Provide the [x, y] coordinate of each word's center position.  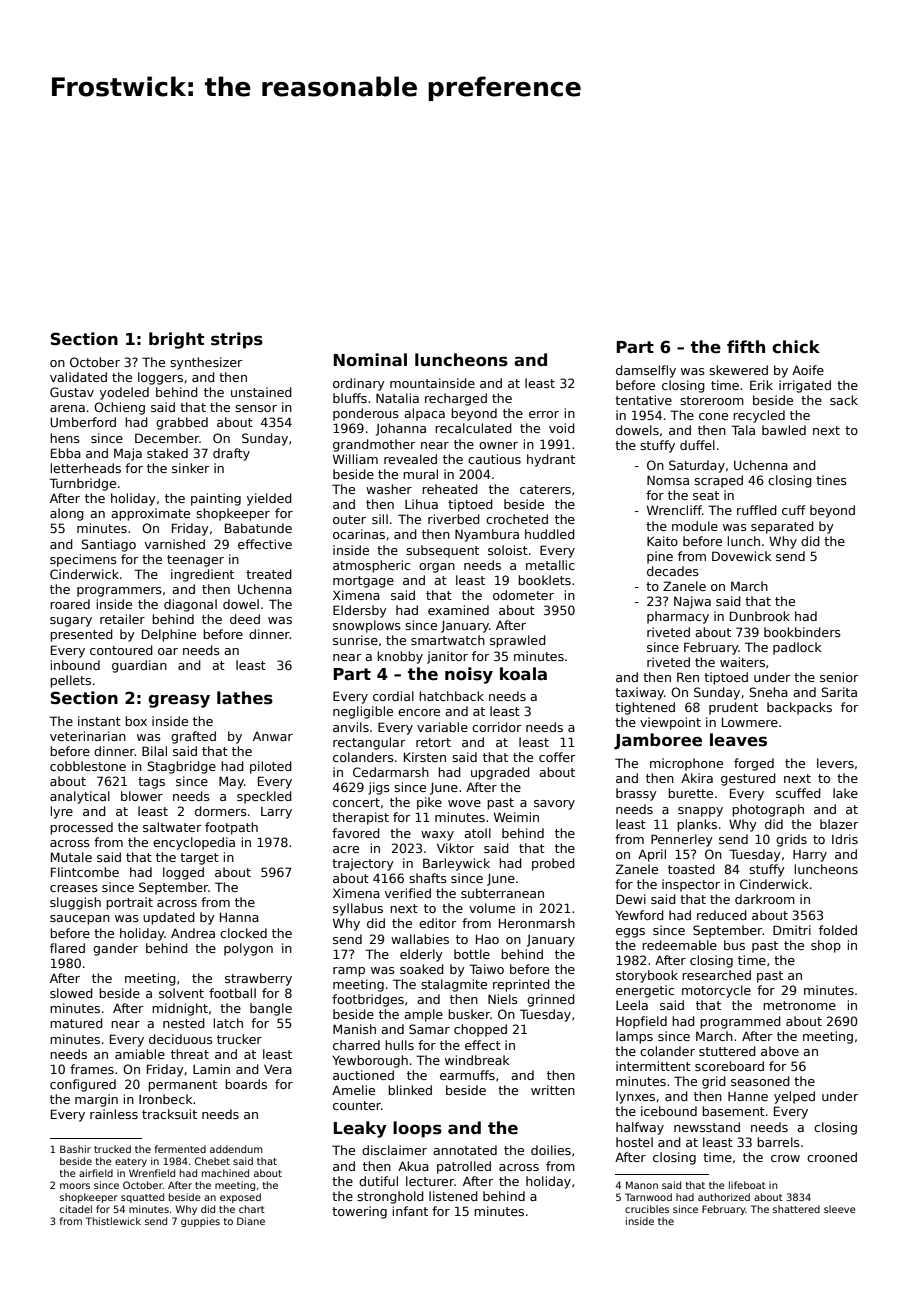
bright [176, 340]
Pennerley [682, 840]
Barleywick [456, 864]
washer [389, 489]
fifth [746, 346]
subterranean [502, 893]
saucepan [80, 920]
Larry [276, 813]
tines [831, 480]
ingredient [202, 575]
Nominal [370, 360]
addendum [236, 1149]
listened [453, 1196]
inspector [691, 885]
